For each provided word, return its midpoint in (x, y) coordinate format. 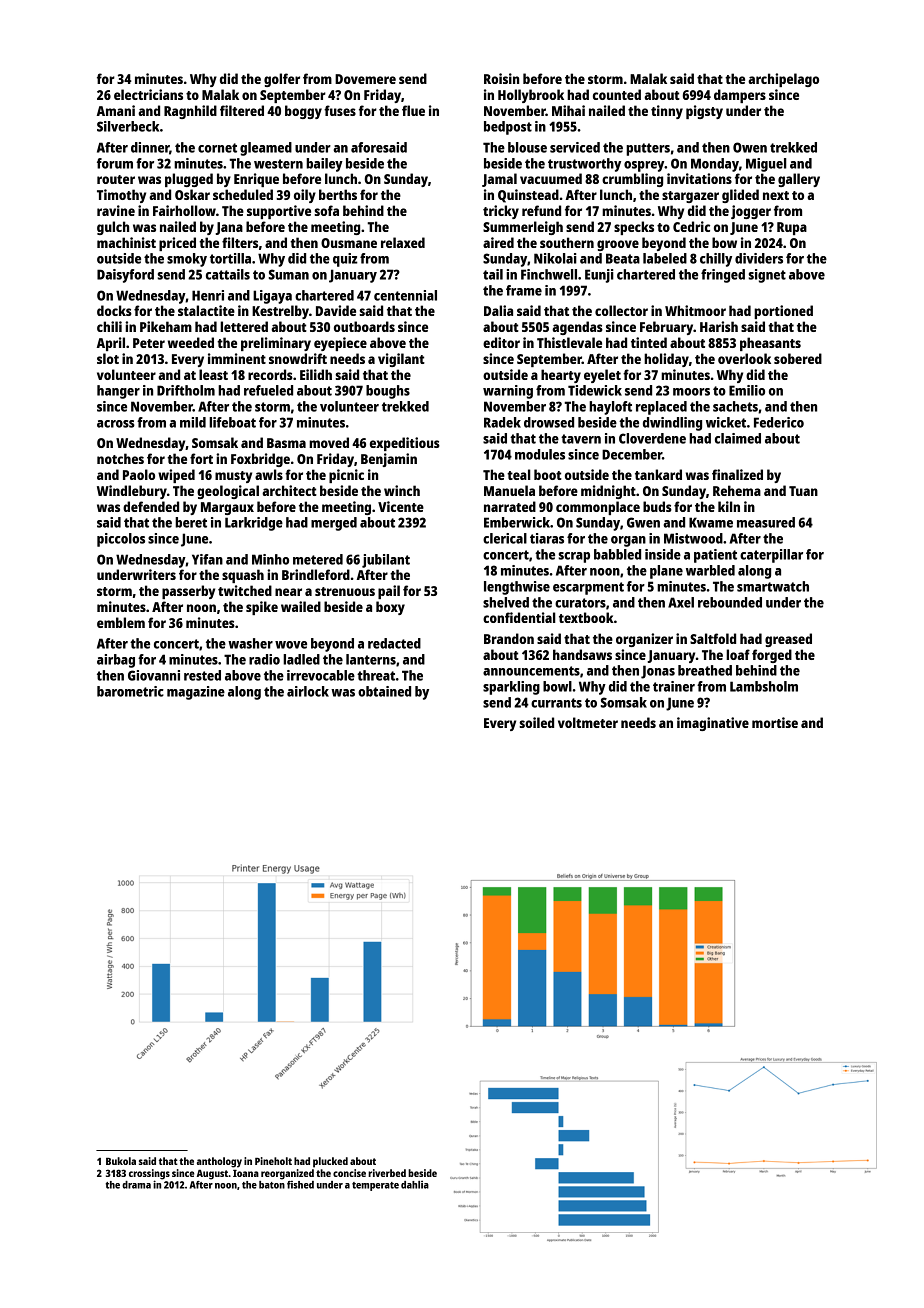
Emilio (747, 390)
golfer (282, 80)
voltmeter (588, 722)
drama (136, 1185)
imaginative (713, 724)
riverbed (387, 1173)
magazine (196, 693)
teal (519, 474)
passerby (188, 592)
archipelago (783, 80)
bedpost (508, 128)
